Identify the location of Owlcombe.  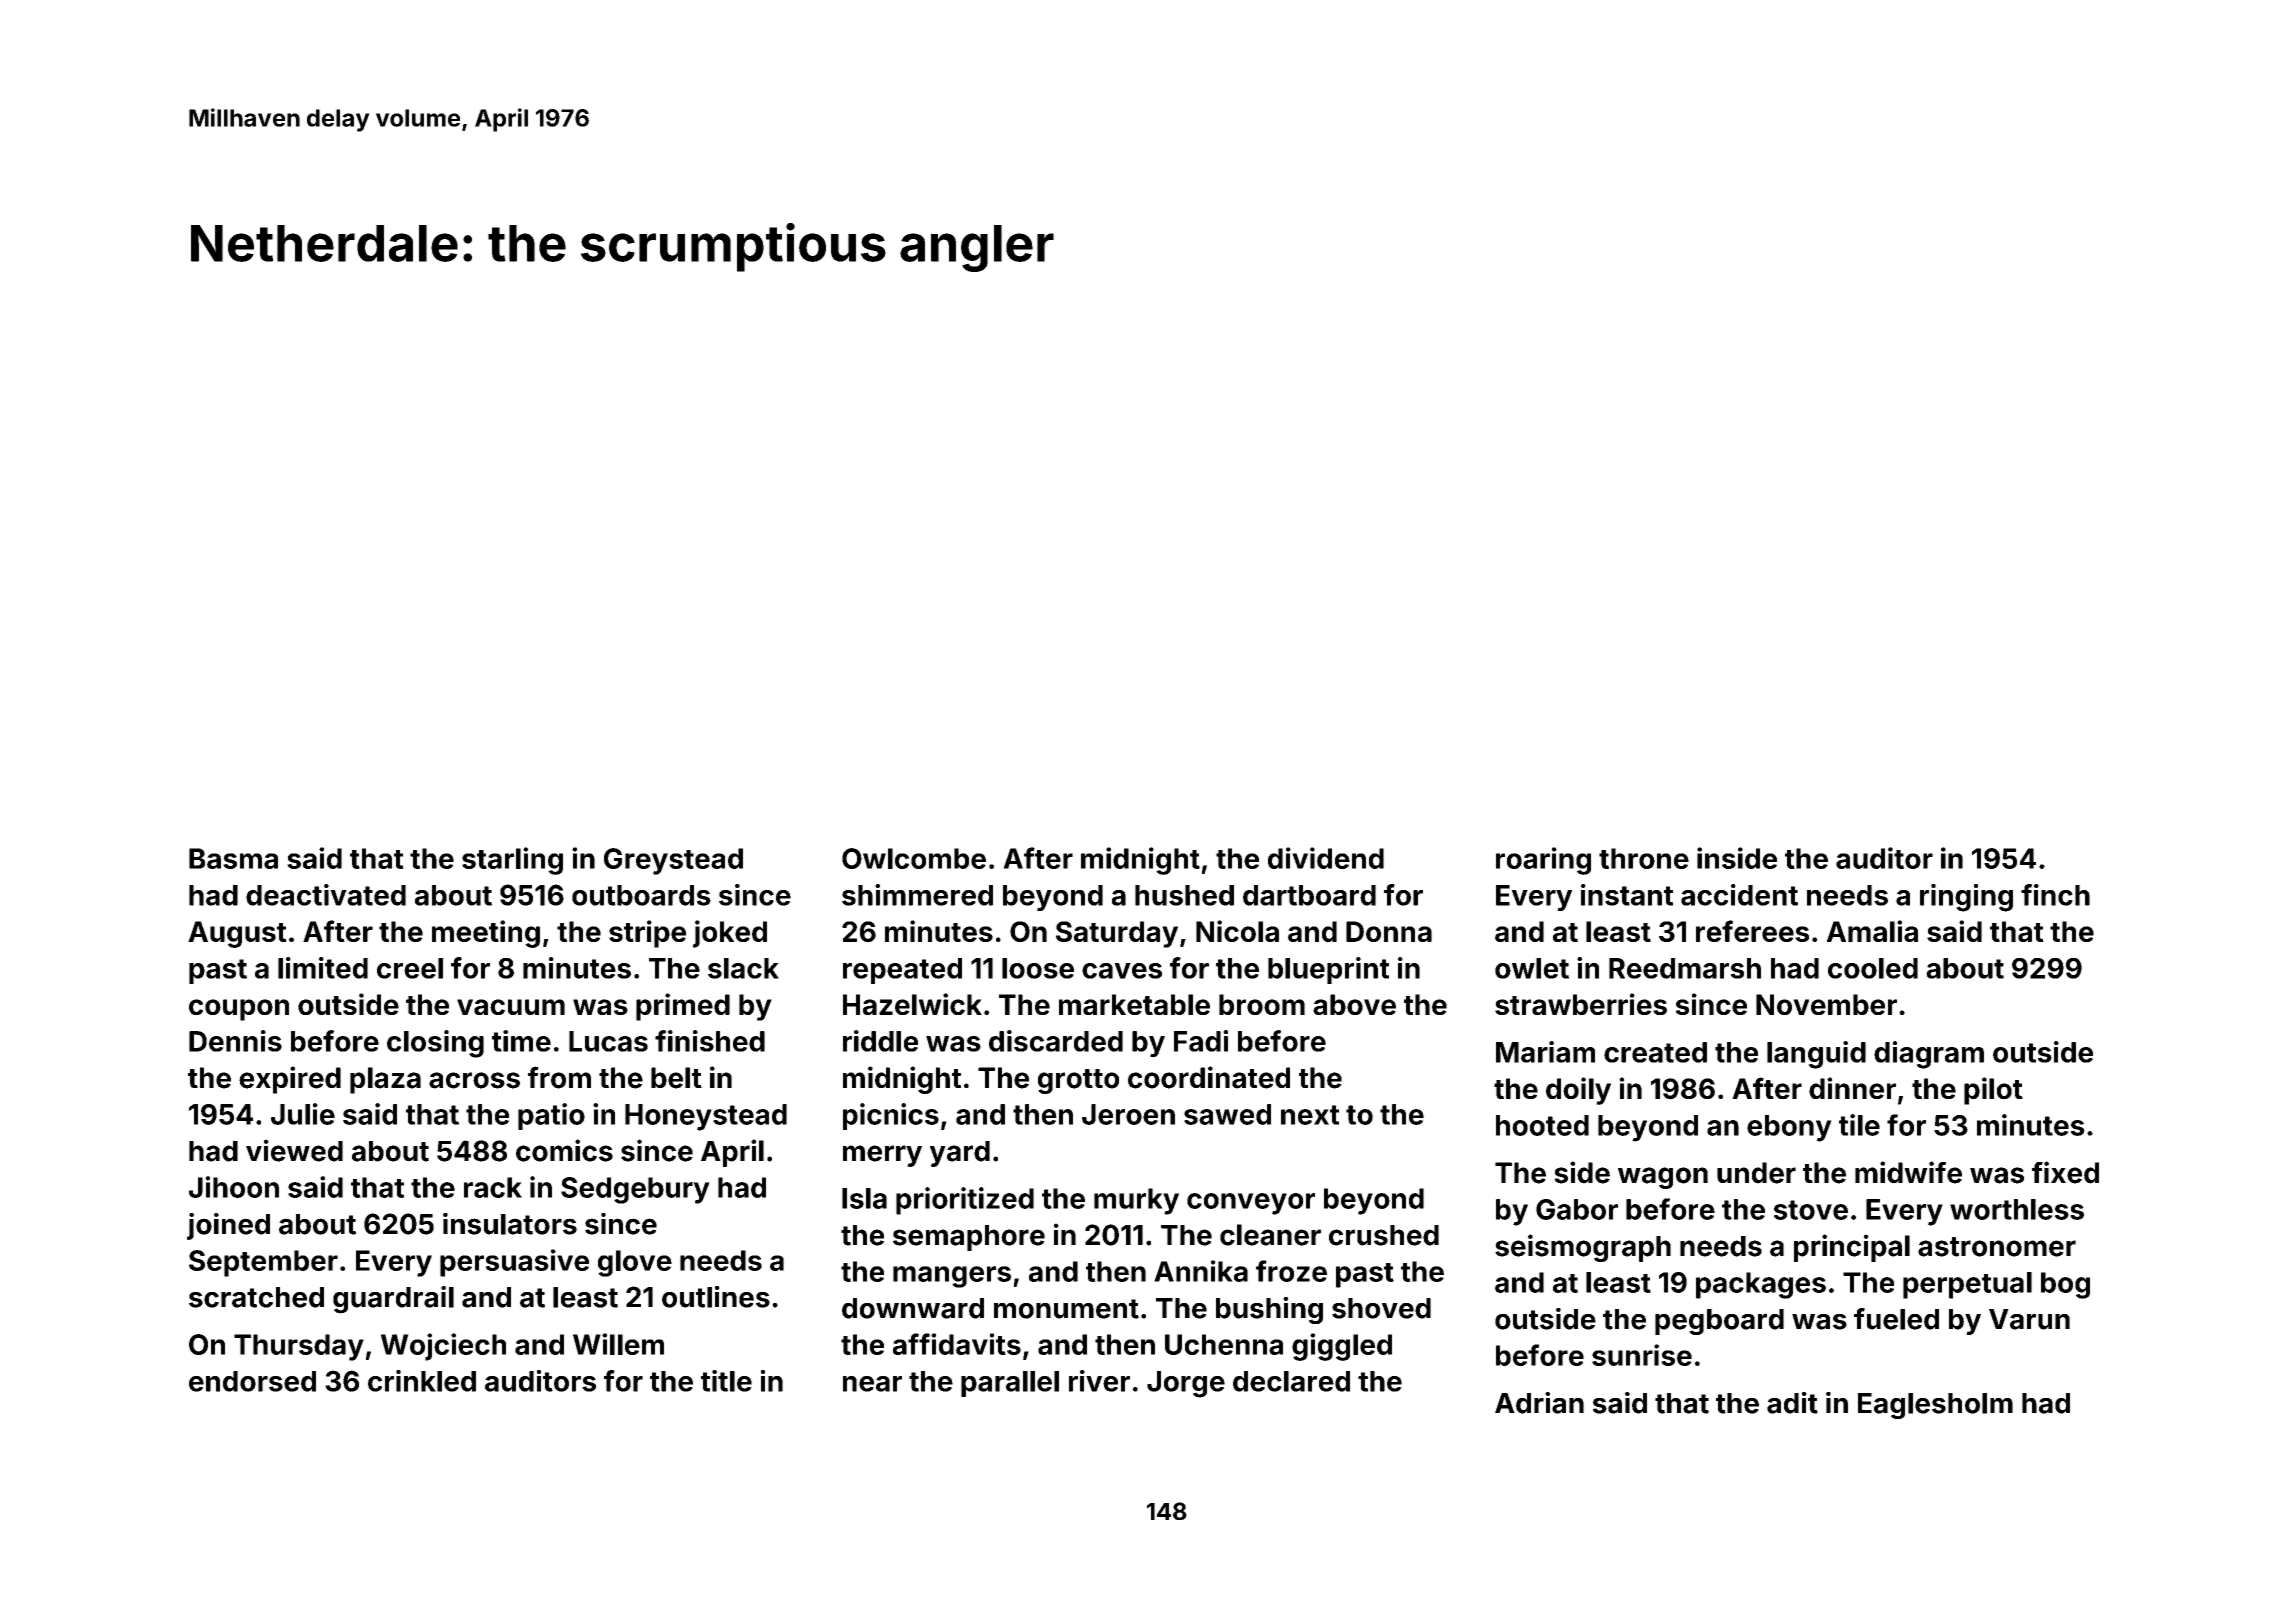
(914, 858).
